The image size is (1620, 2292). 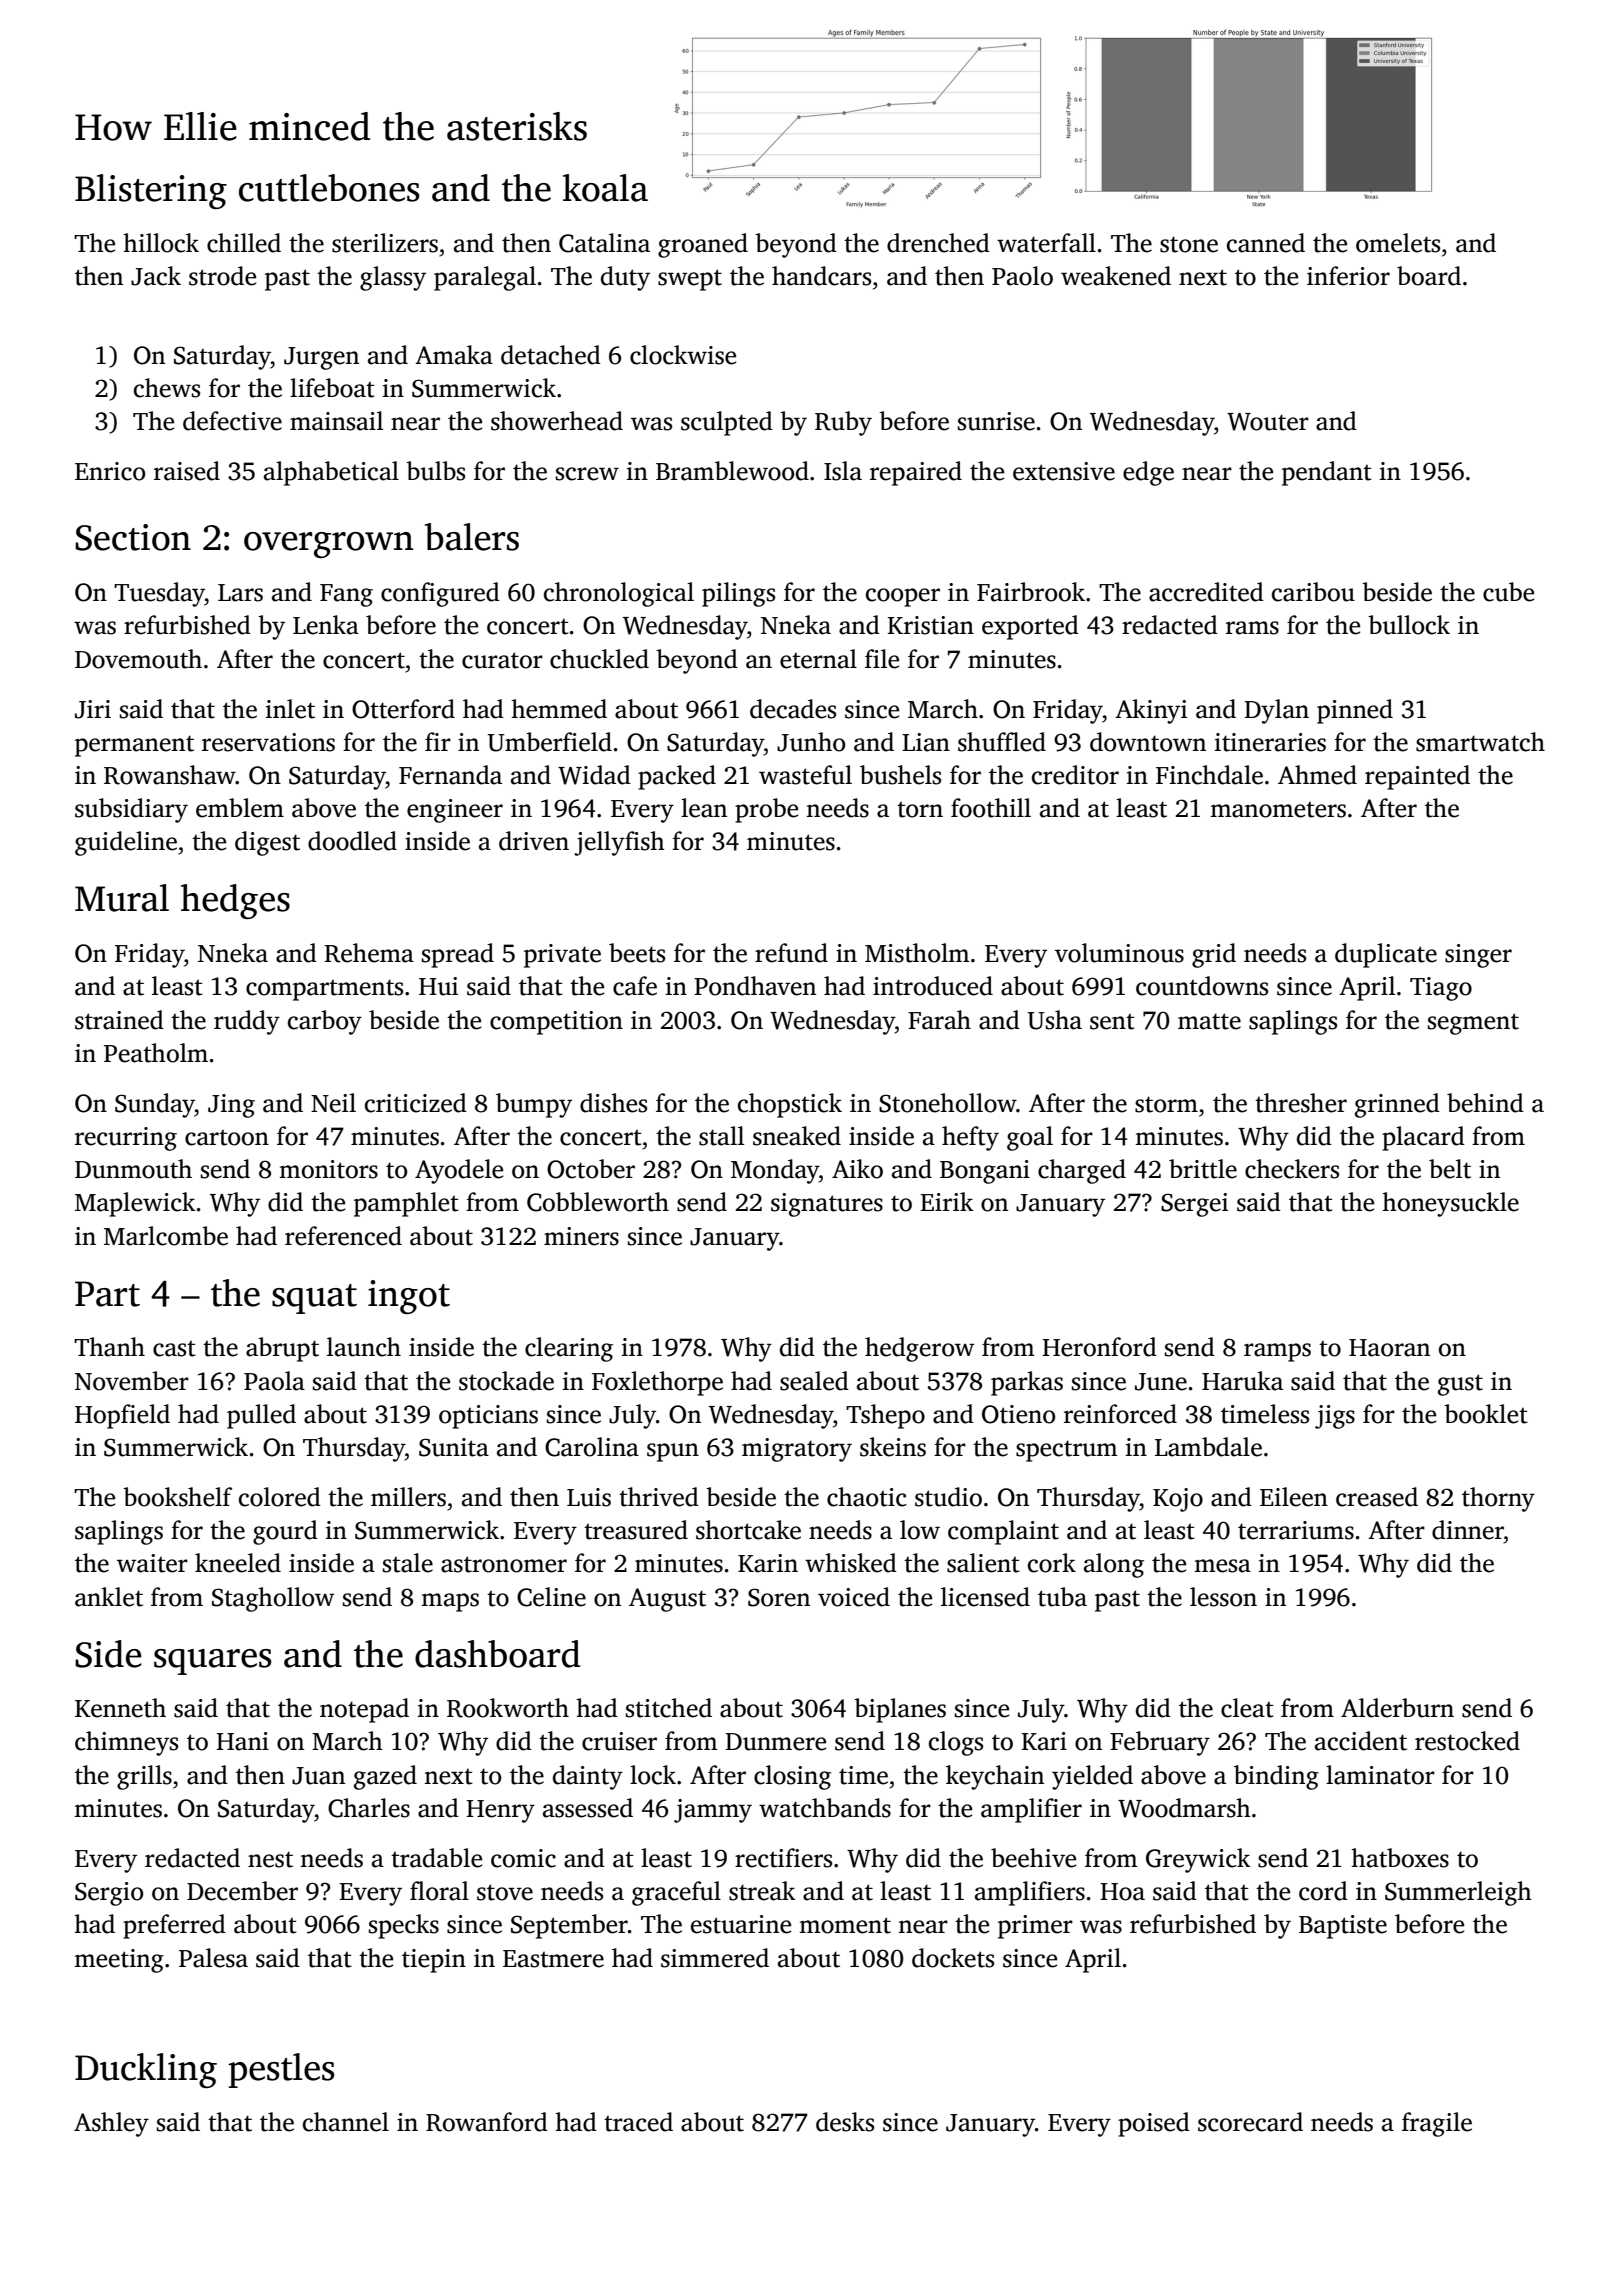 What do you see at coordinates (1242, 1381) in the page?
I see `Haruka` at bounding box center [1242, 1381].
